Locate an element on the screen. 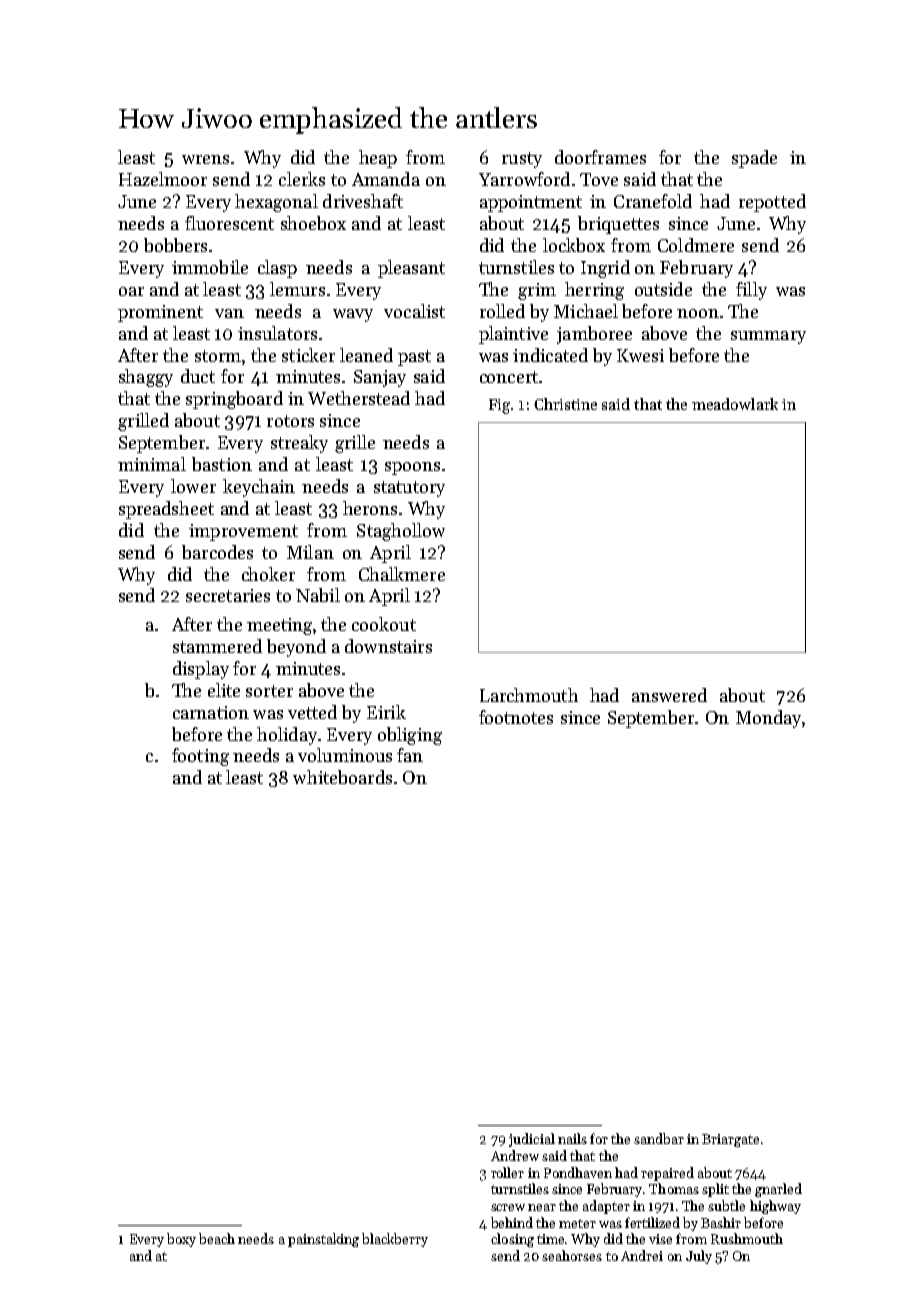  answered is located at coordinates (669, 695).
